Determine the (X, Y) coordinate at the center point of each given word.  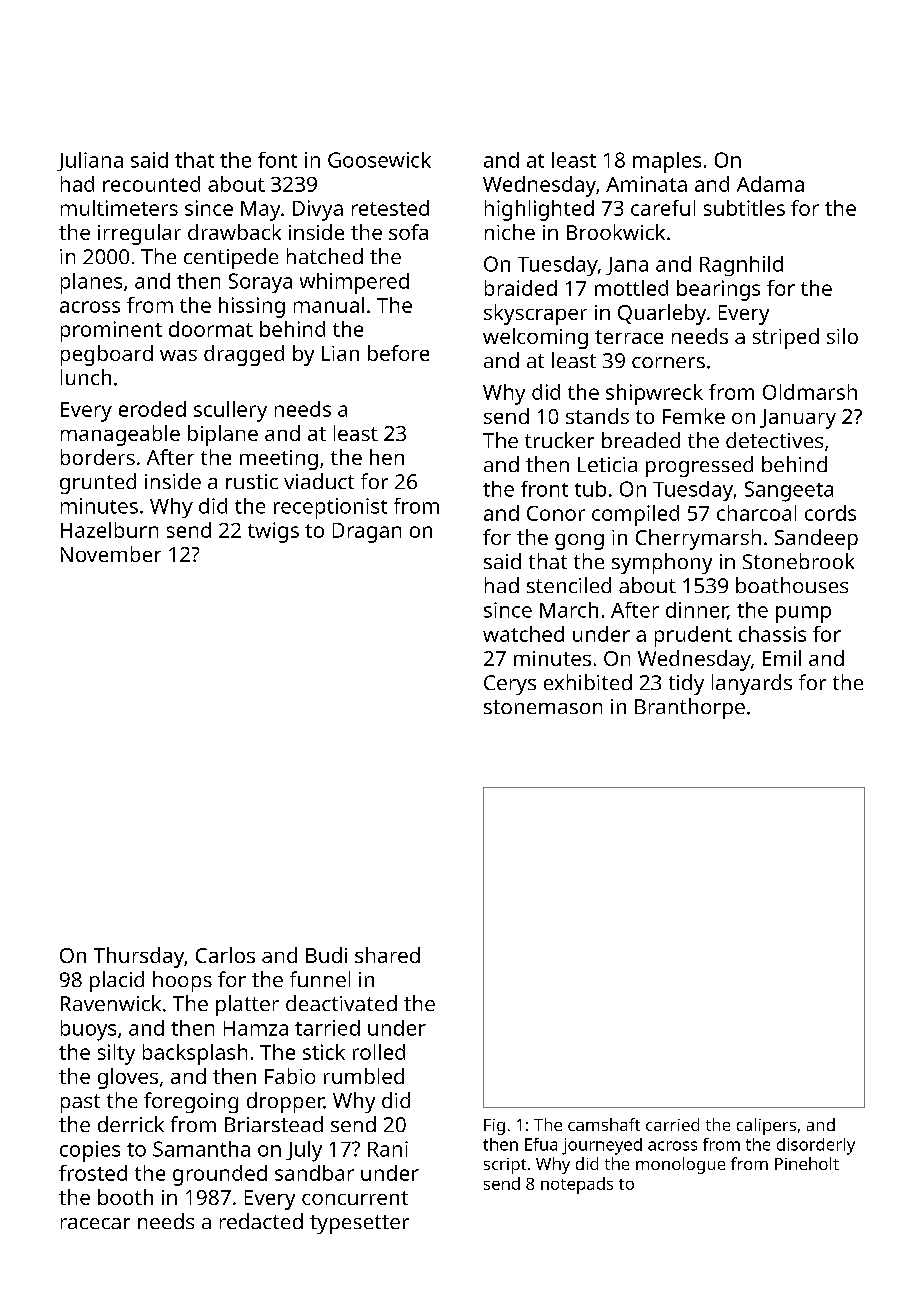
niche (510, 232)
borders (98, 457)
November (111, 554)
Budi (326, 955)
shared (387, 955)
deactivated (341, 1003)
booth (125, 1197)
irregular (139, 234)
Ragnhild (741, 266)
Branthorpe (690, 708)
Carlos (225, 955)
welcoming (535, 338)
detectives (774, 440)
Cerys (510, 685)
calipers (766, 1126)
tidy (686, 684)
